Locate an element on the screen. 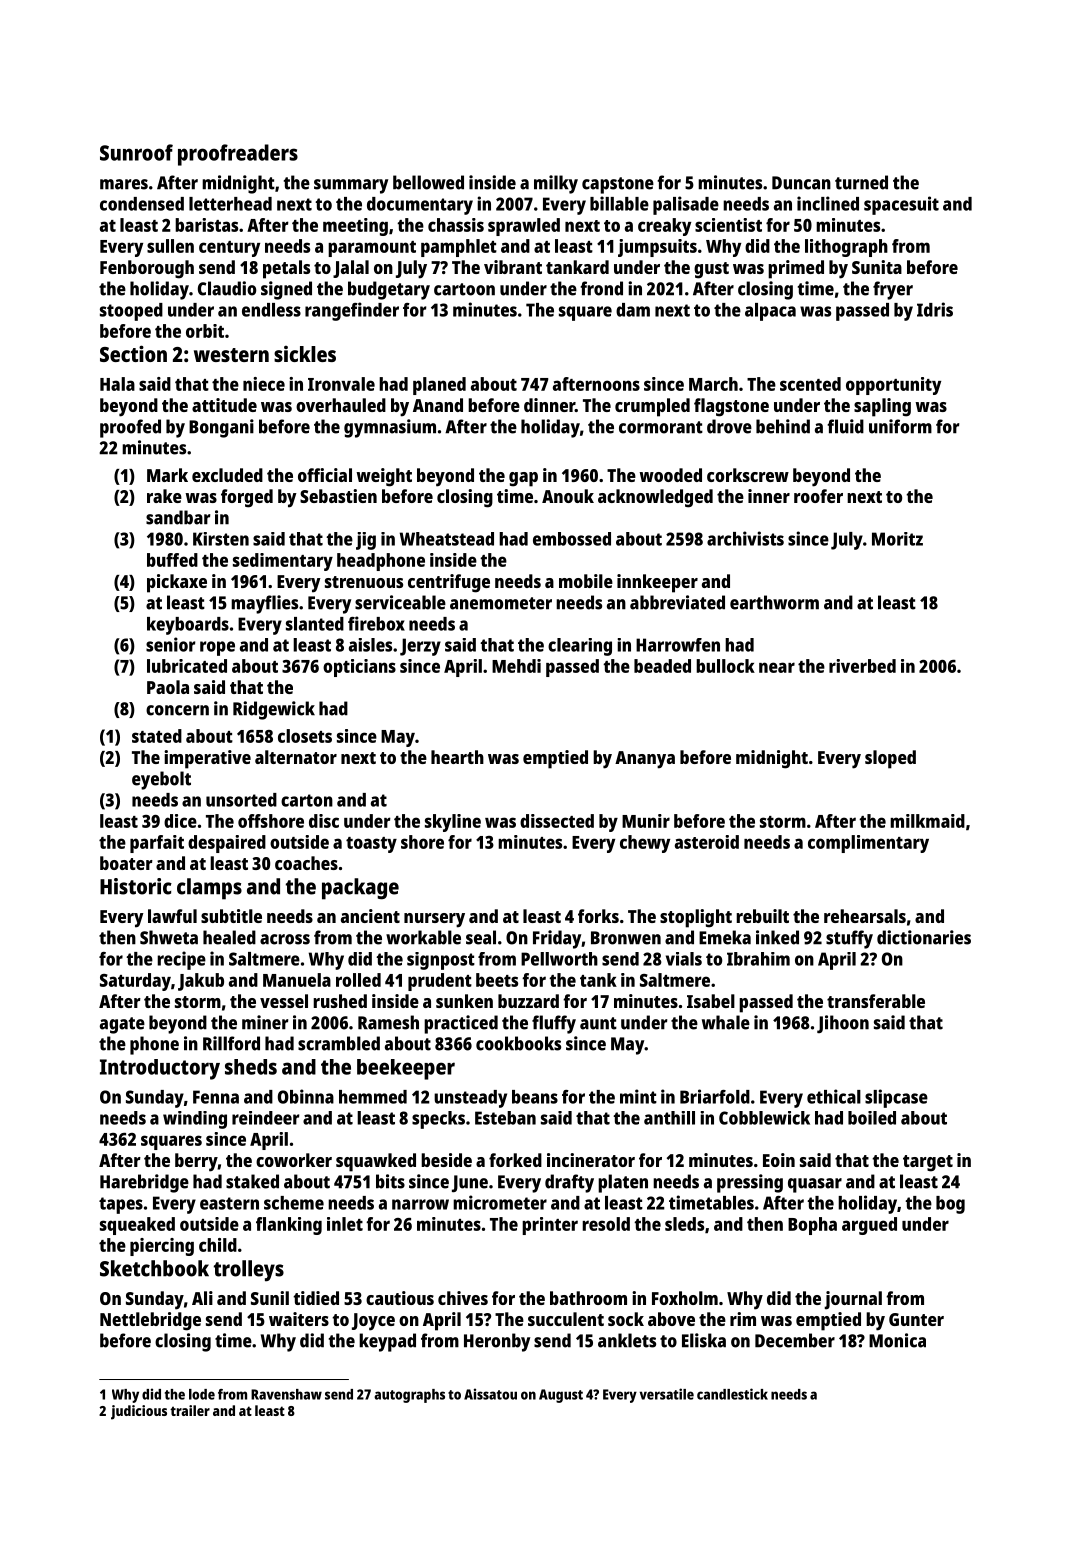 Image resolution: width=1072 pixels, height=1553 pixels. autographs is located at coordinates (409, 1396).
